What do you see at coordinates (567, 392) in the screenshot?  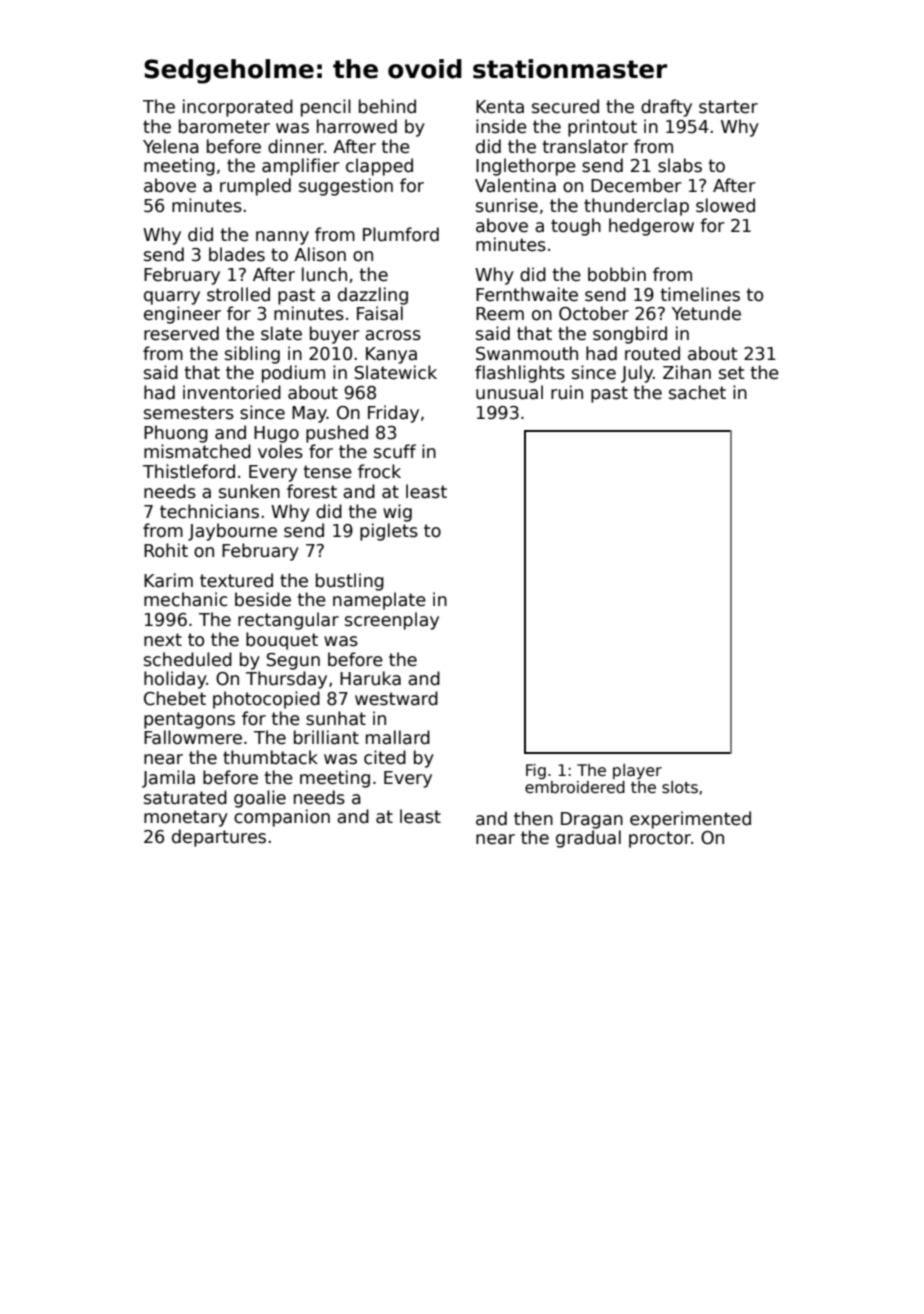 I see `ruin` at bounding box center [567, 392].
